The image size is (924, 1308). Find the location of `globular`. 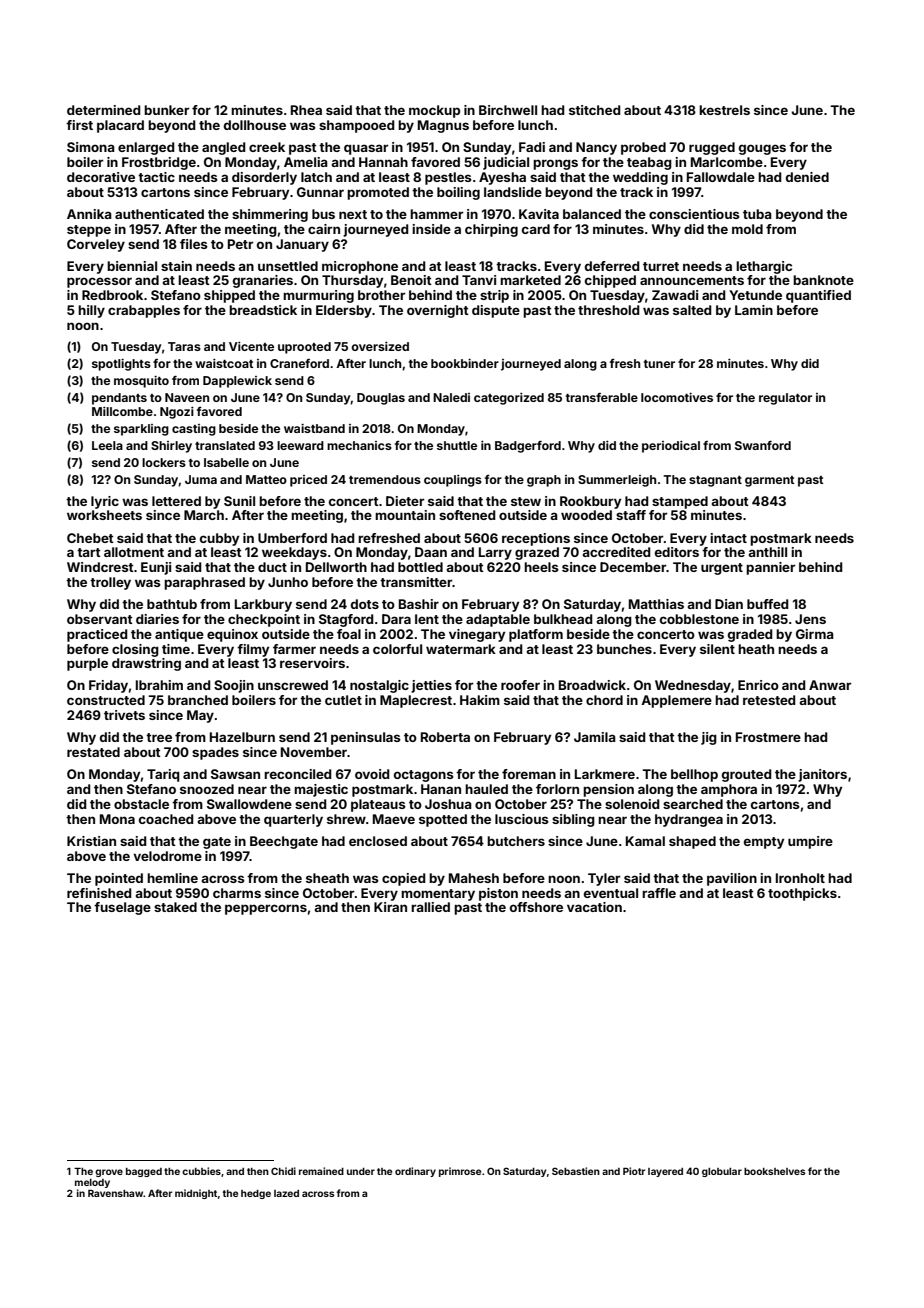

globular is located at coordinates (722, 1172).
